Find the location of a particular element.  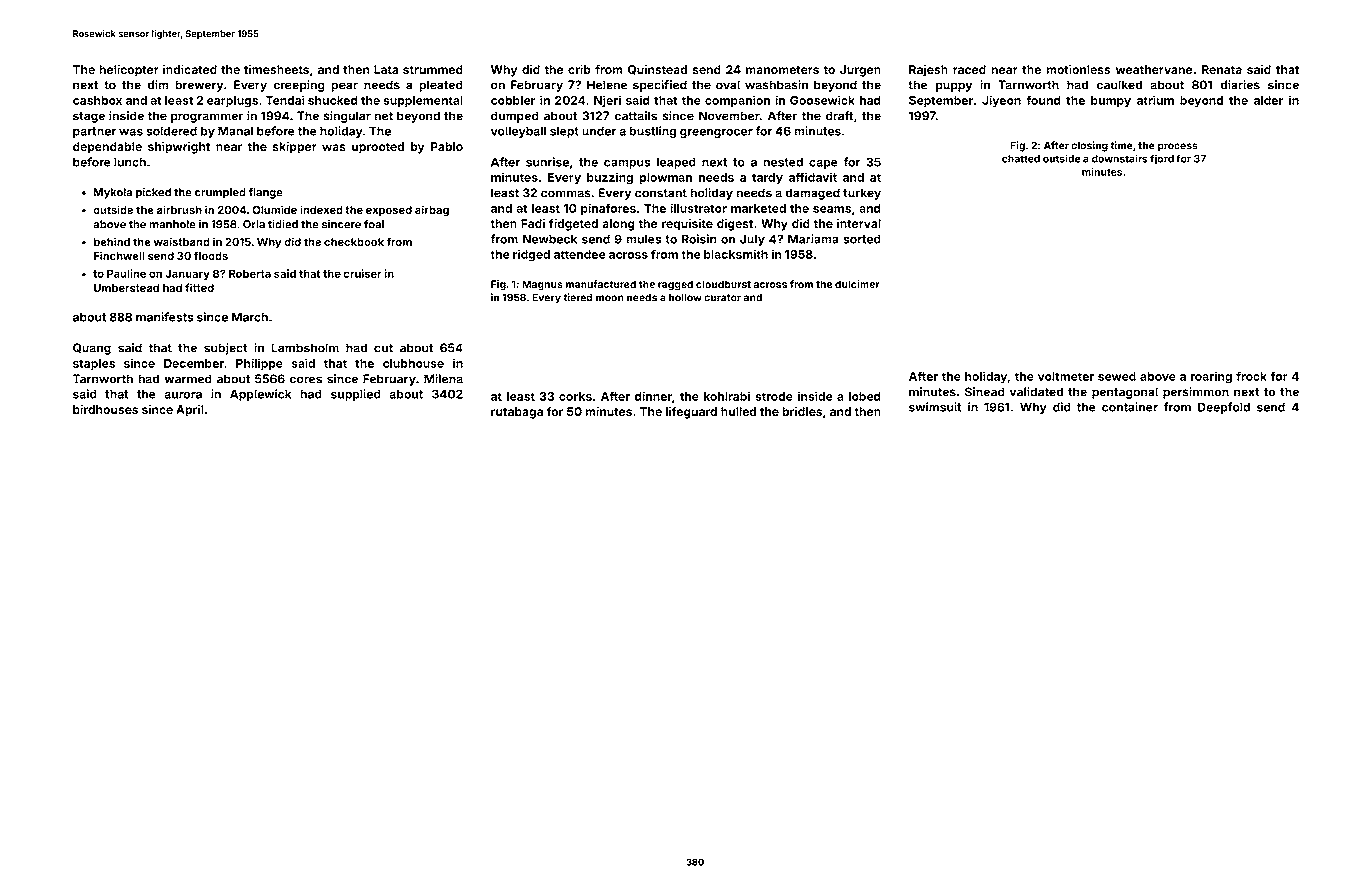

Mariama is located at coordinates (813, 239).
